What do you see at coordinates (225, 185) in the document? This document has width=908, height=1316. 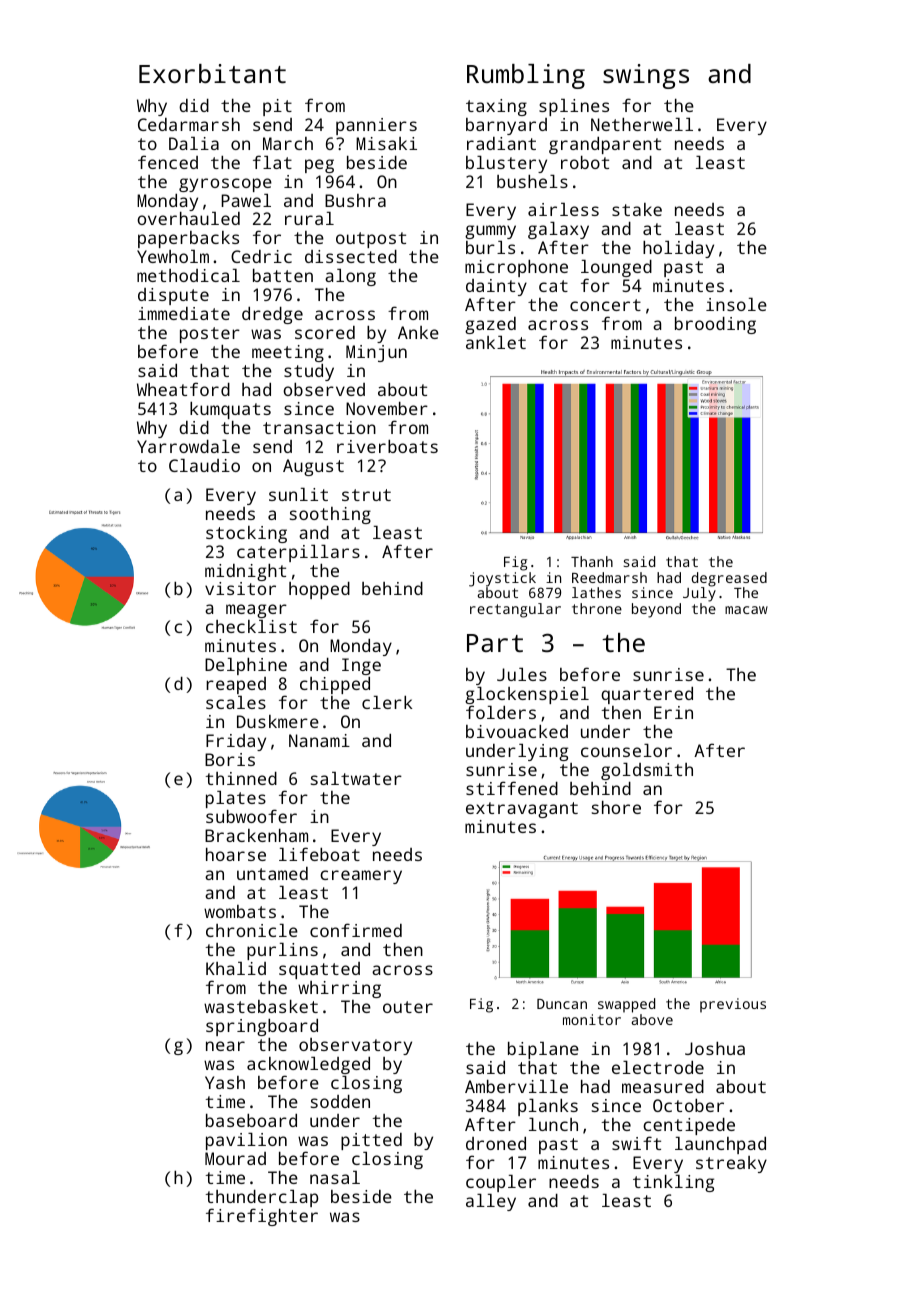 I see `gyroscope` at bounding box center [225, 185].
